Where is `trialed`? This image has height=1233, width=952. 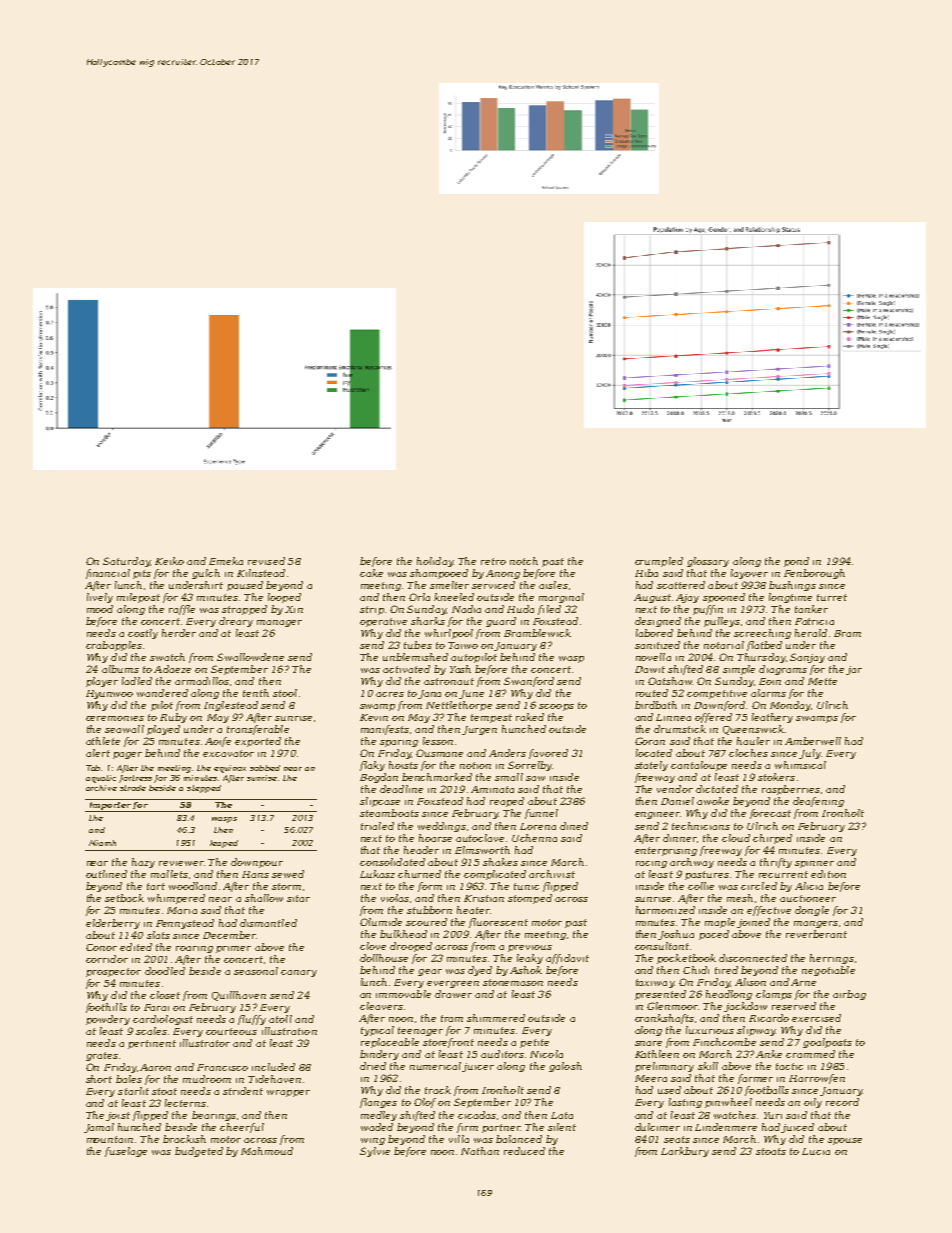 trialed is located at coordinates (377, 826).
